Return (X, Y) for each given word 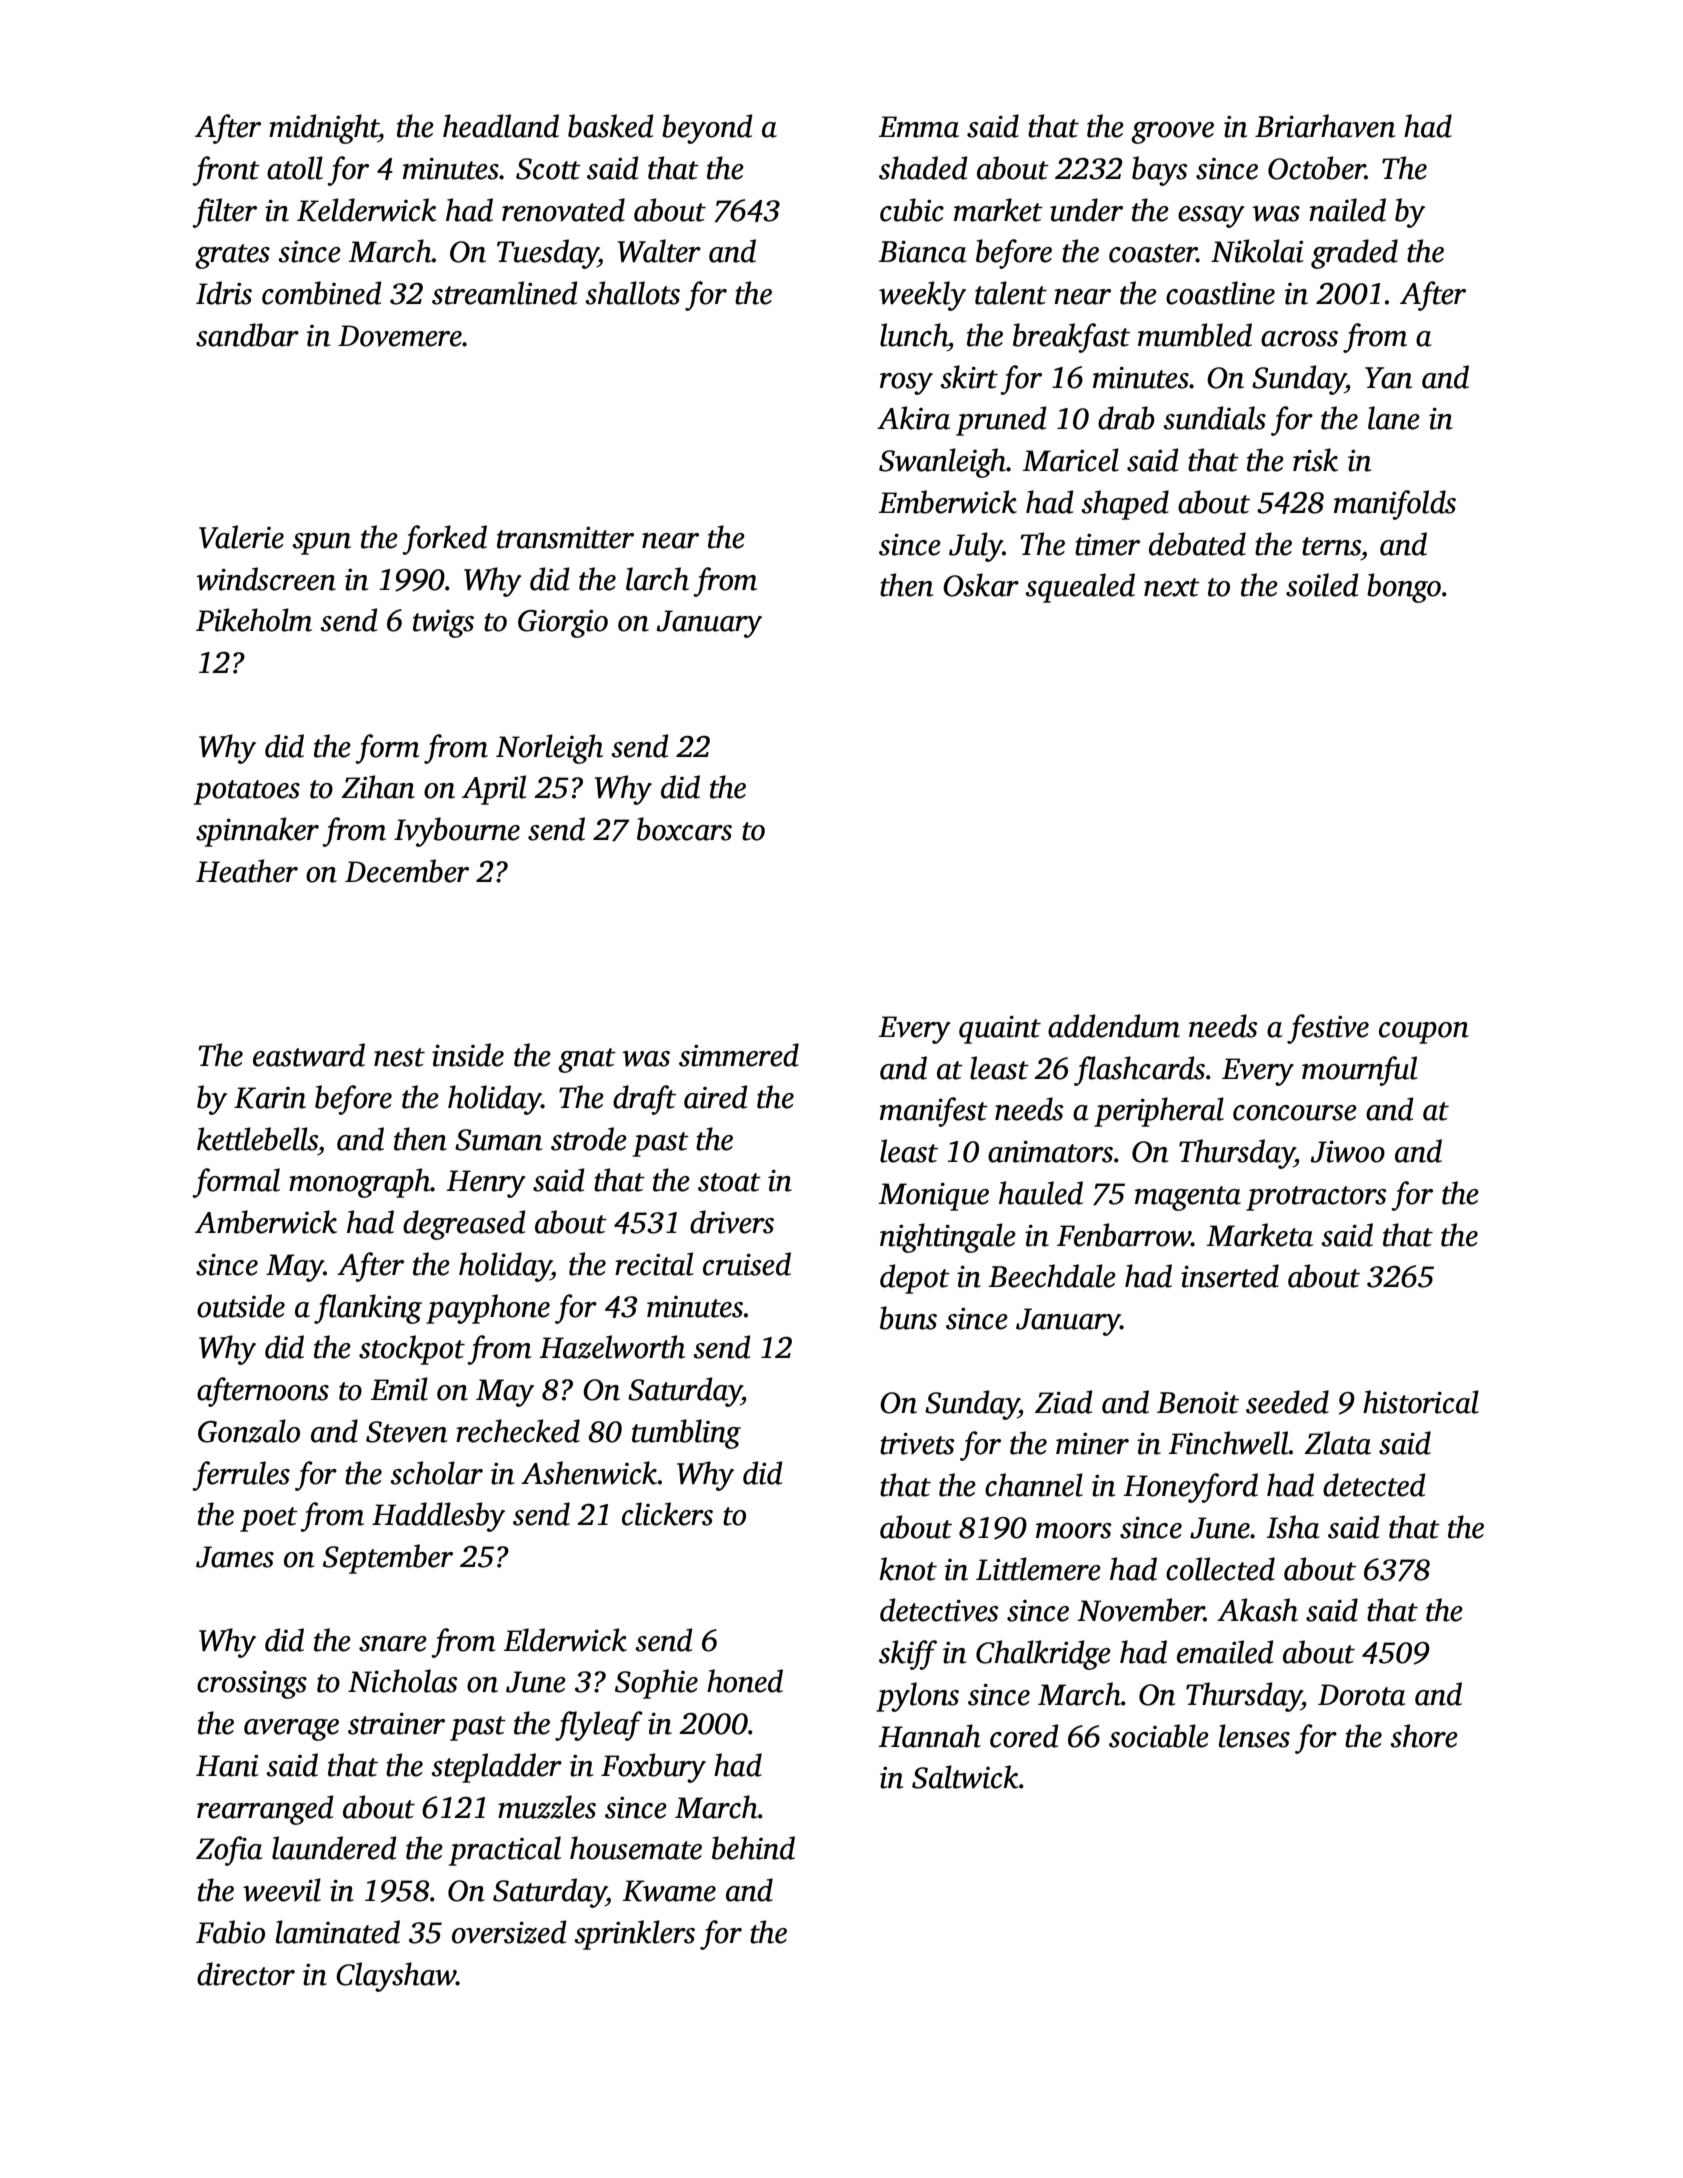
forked (444, 540)
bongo (1404, 588)
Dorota (1361, 1695)
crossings (252, 1685)
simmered (739, 1055)
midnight (324, 129)
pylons (917, 1697)
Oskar (981, 585)
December (407, 871)
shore (1424, 1736)
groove (1172, 133)
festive (1328, 1029)
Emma (919, 127)
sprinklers (634, 1935)
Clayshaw (396, 1977)
